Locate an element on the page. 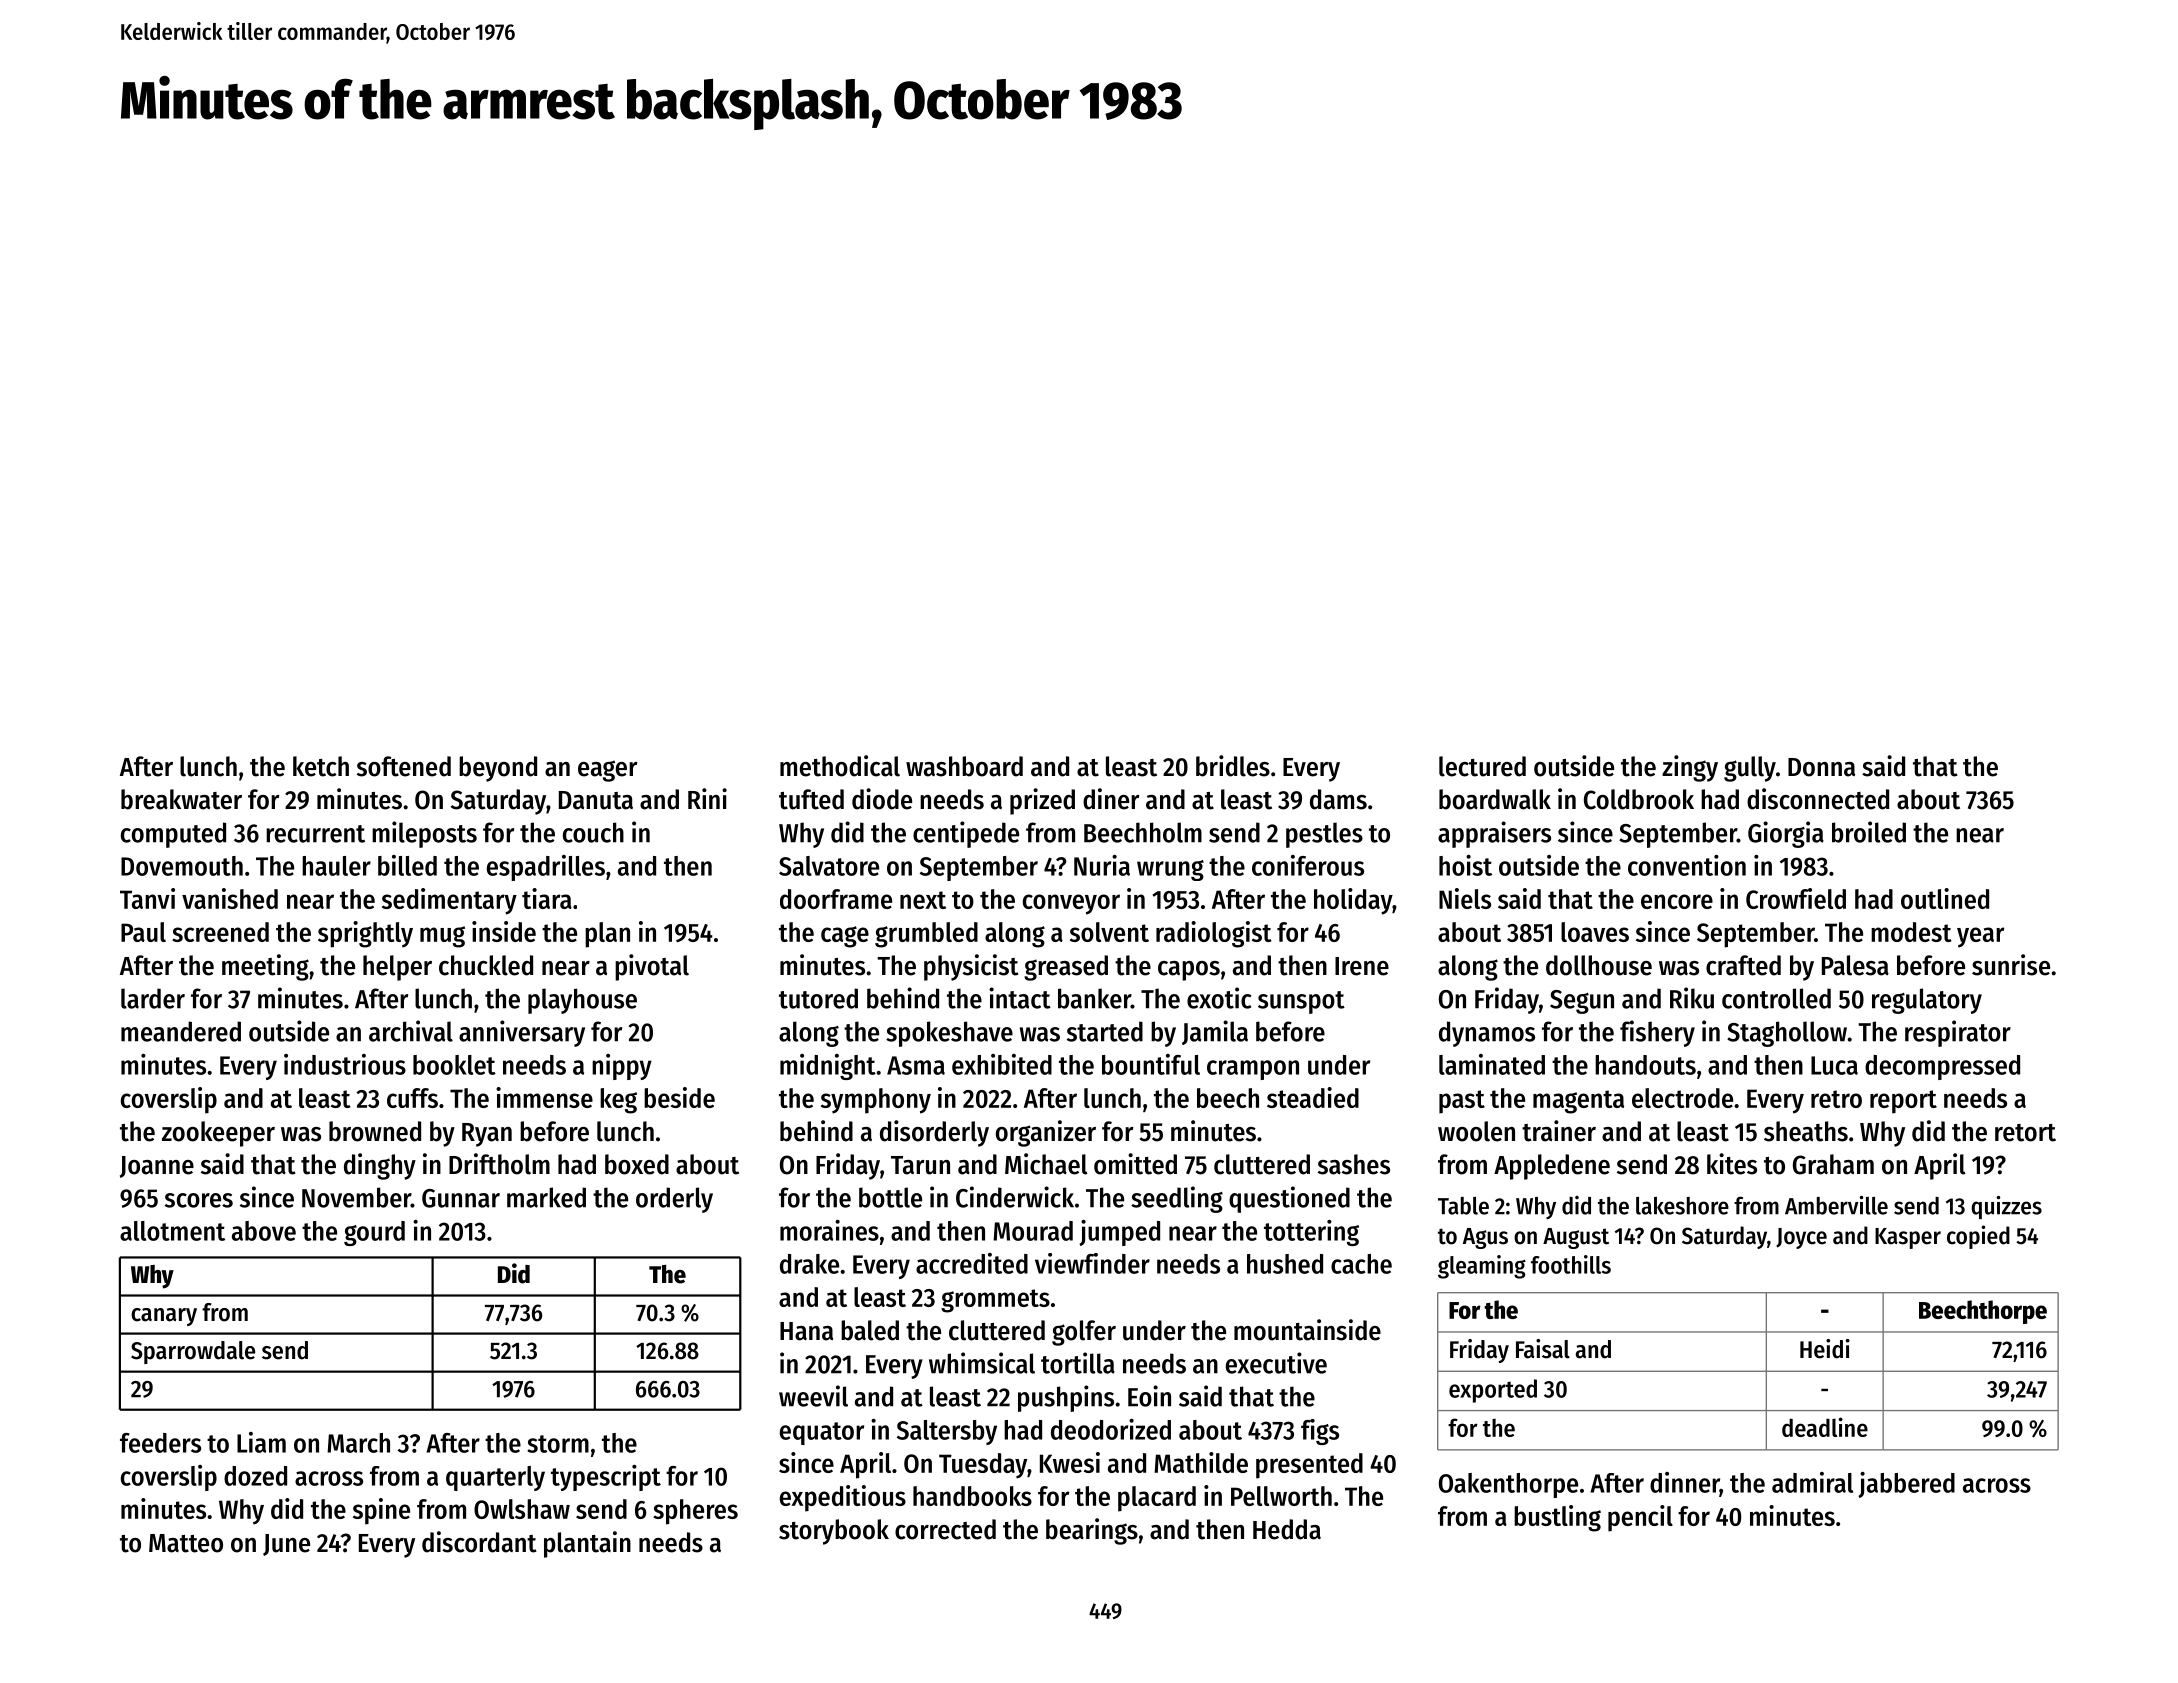  tottering is located at coordinates (1311, 1233).
